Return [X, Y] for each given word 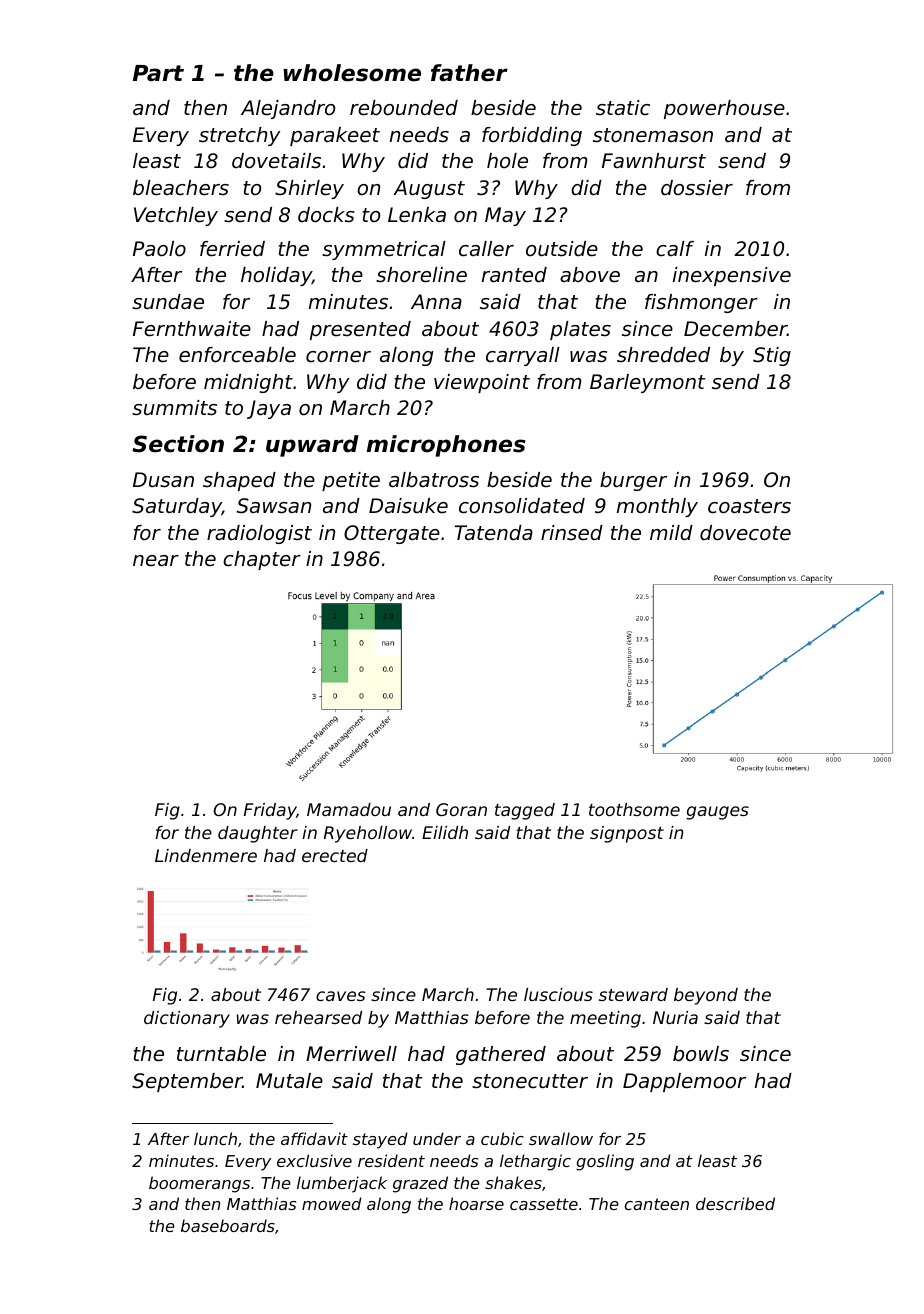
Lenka [417, 214]
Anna [436, 301]
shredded [663, 355]
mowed [332, 1203]
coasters [749, 506]
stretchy [239, 136]
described [735, 1203]
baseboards [228, 1225]
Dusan [163, 480]
